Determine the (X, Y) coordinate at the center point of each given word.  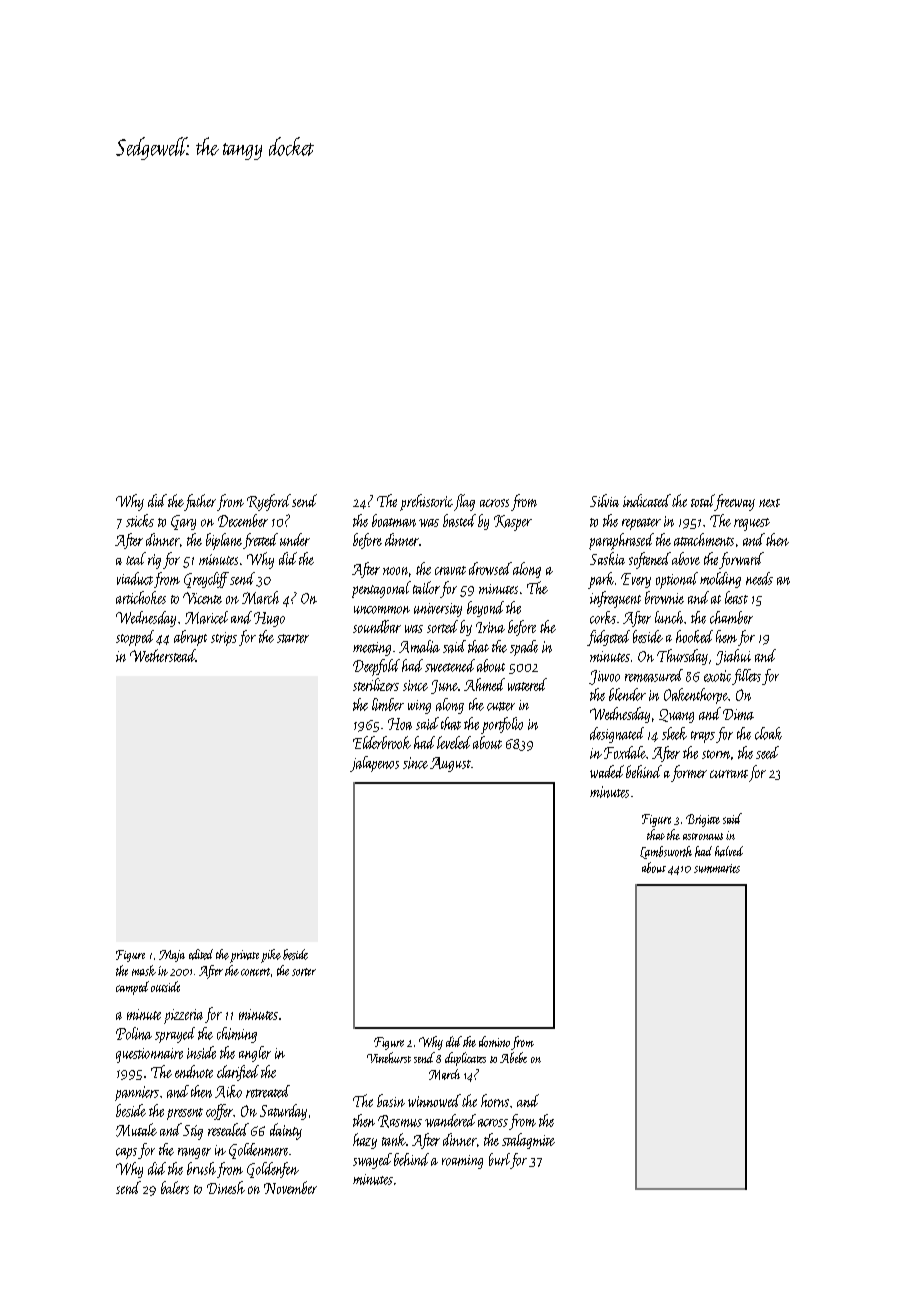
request (752, 524)
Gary (183, 522)
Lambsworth (666, 852)
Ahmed (484, 684)
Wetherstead (163, 655)
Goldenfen (273, 1170)
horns (495, 1100)
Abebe (513, 1057)
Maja (172, 956)
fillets (746, 677)
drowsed (490, 568)
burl (499, 1159)
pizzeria (183, 1016)
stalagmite (528, 1141)
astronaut (703, 836)
